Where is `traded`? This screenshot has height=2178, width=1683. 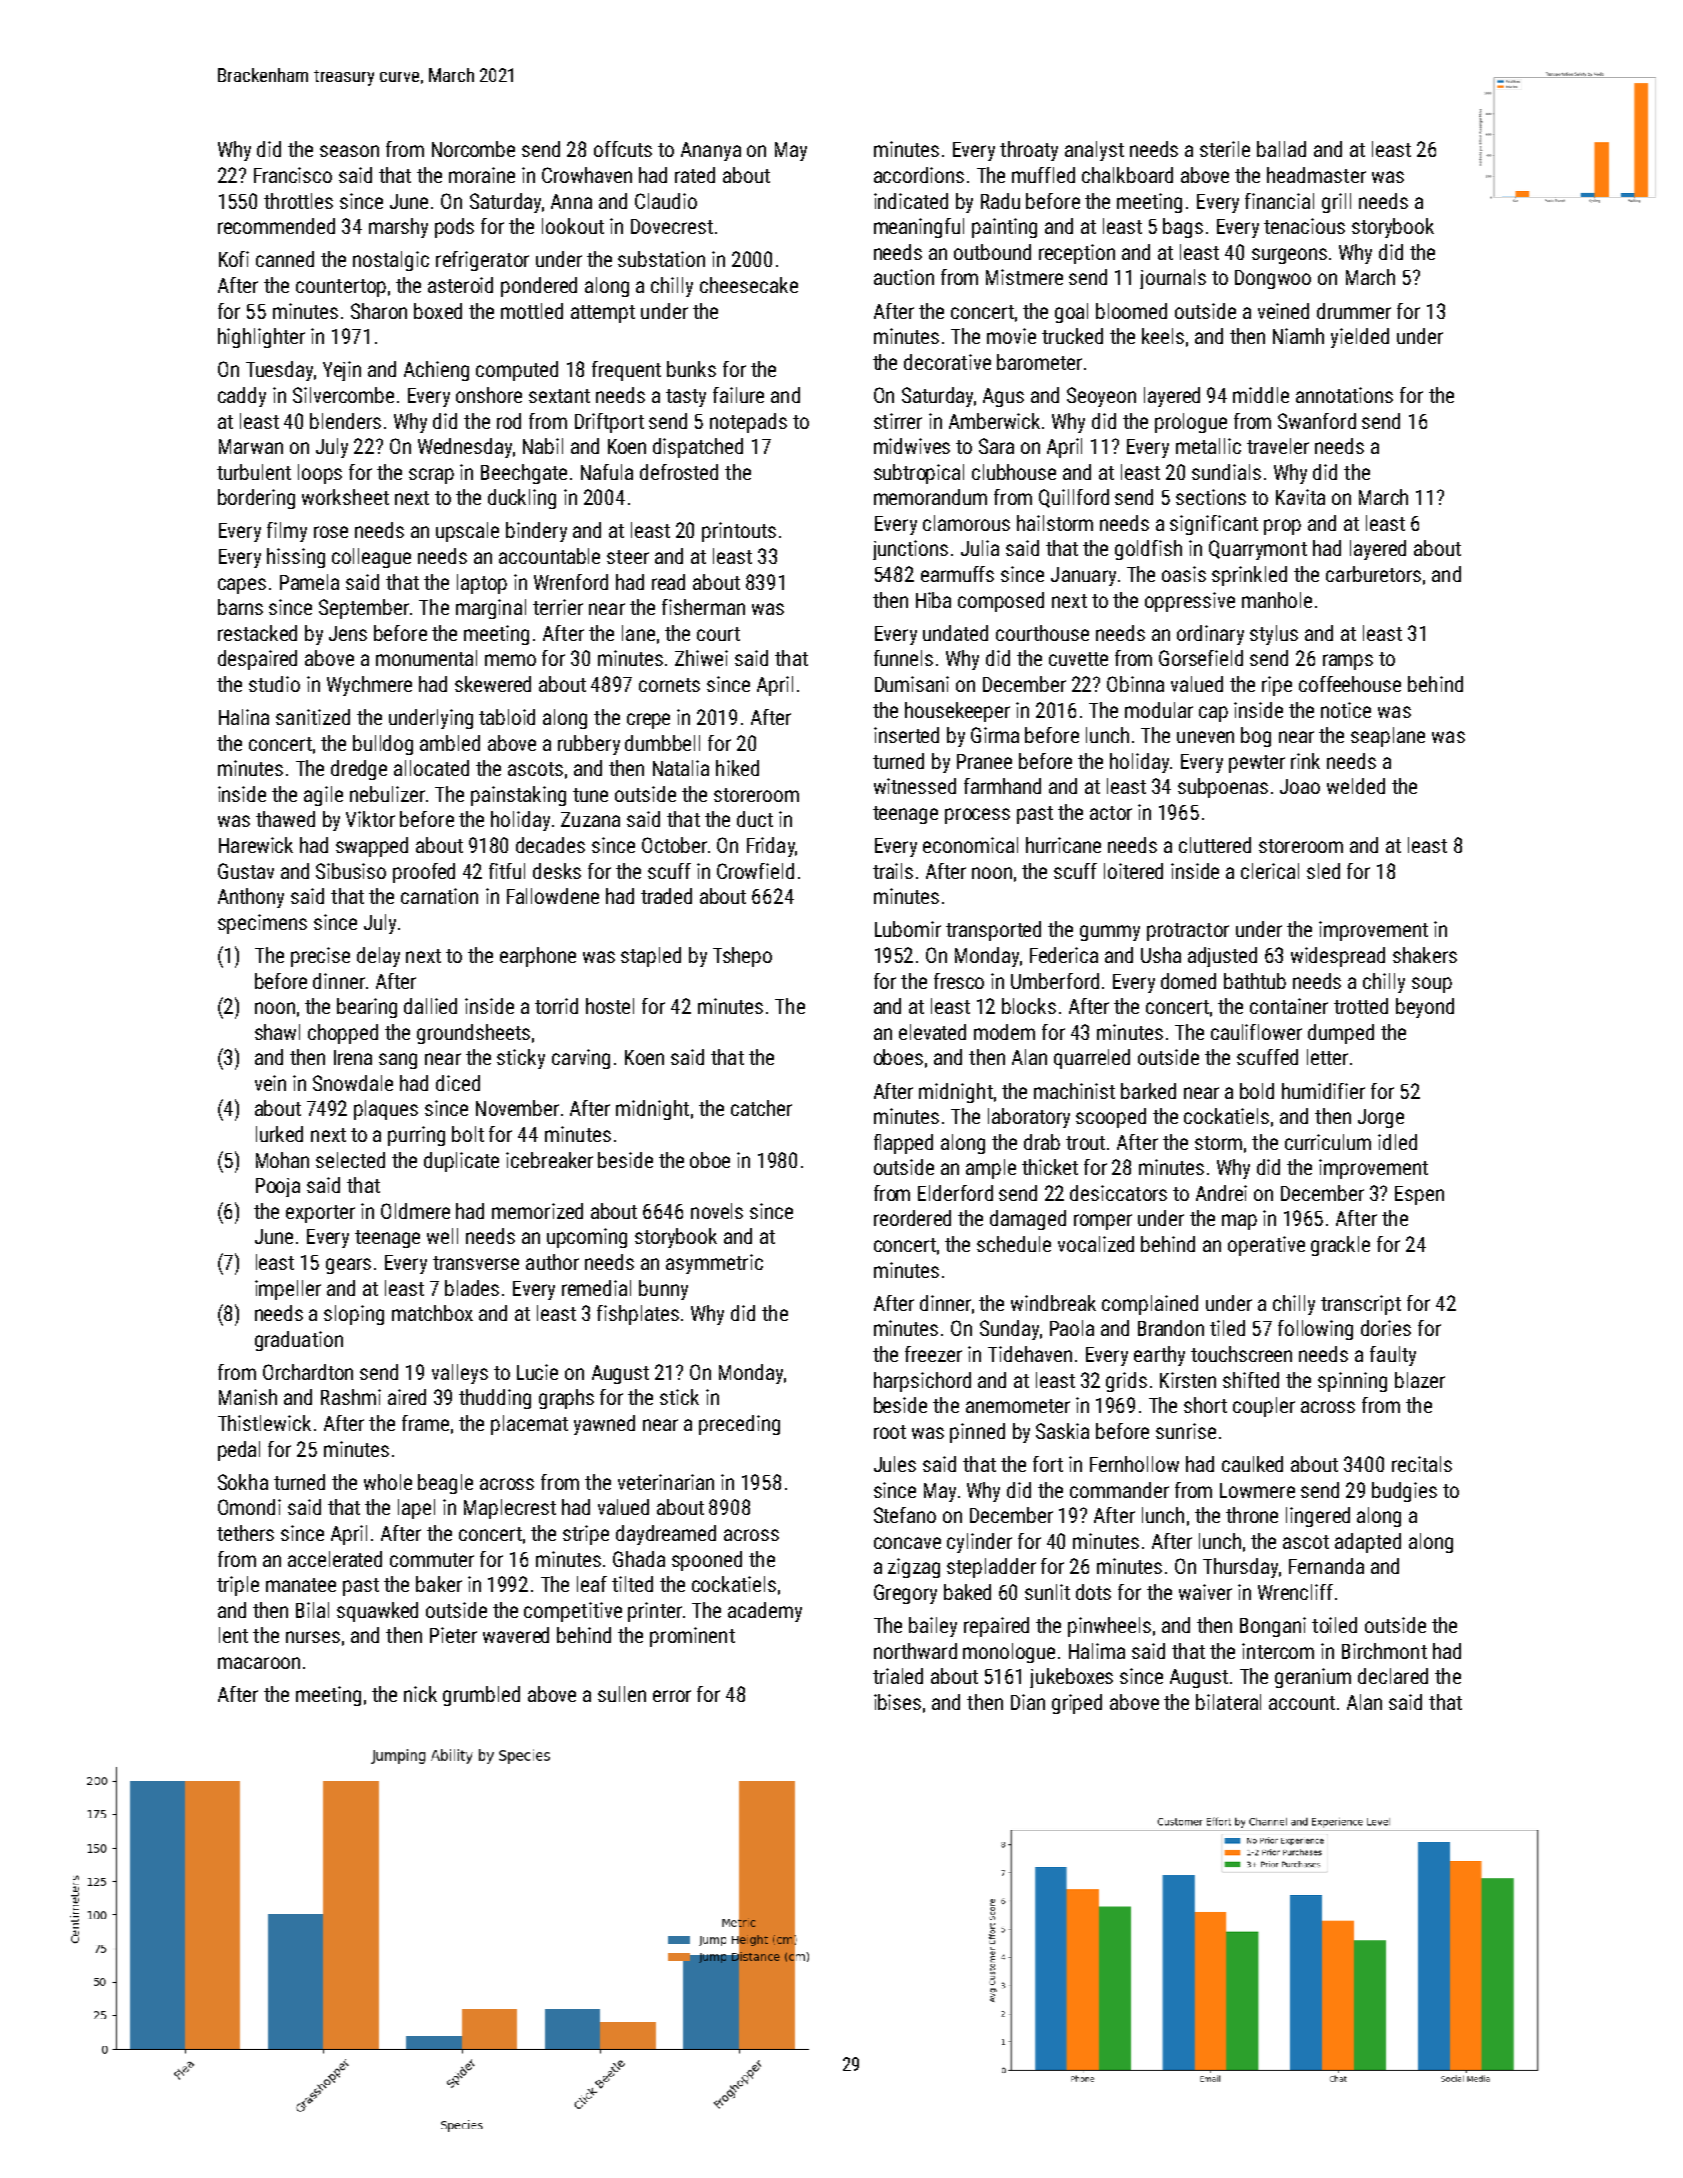
traded is located at coordinates (666, 896).
